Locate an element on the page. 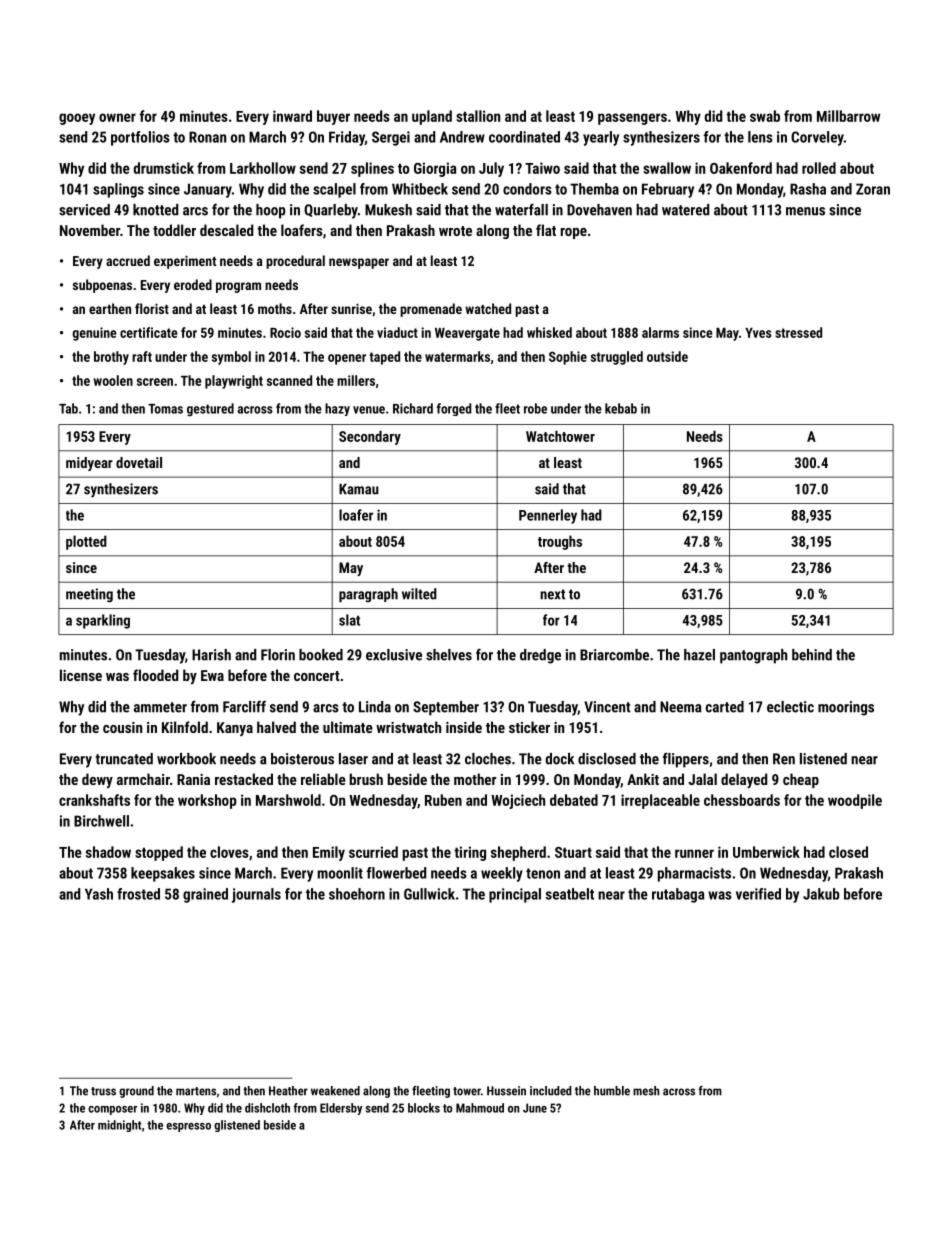 This page has height=1233, width=952. seatbelt is located at coordinates (570, 894).
